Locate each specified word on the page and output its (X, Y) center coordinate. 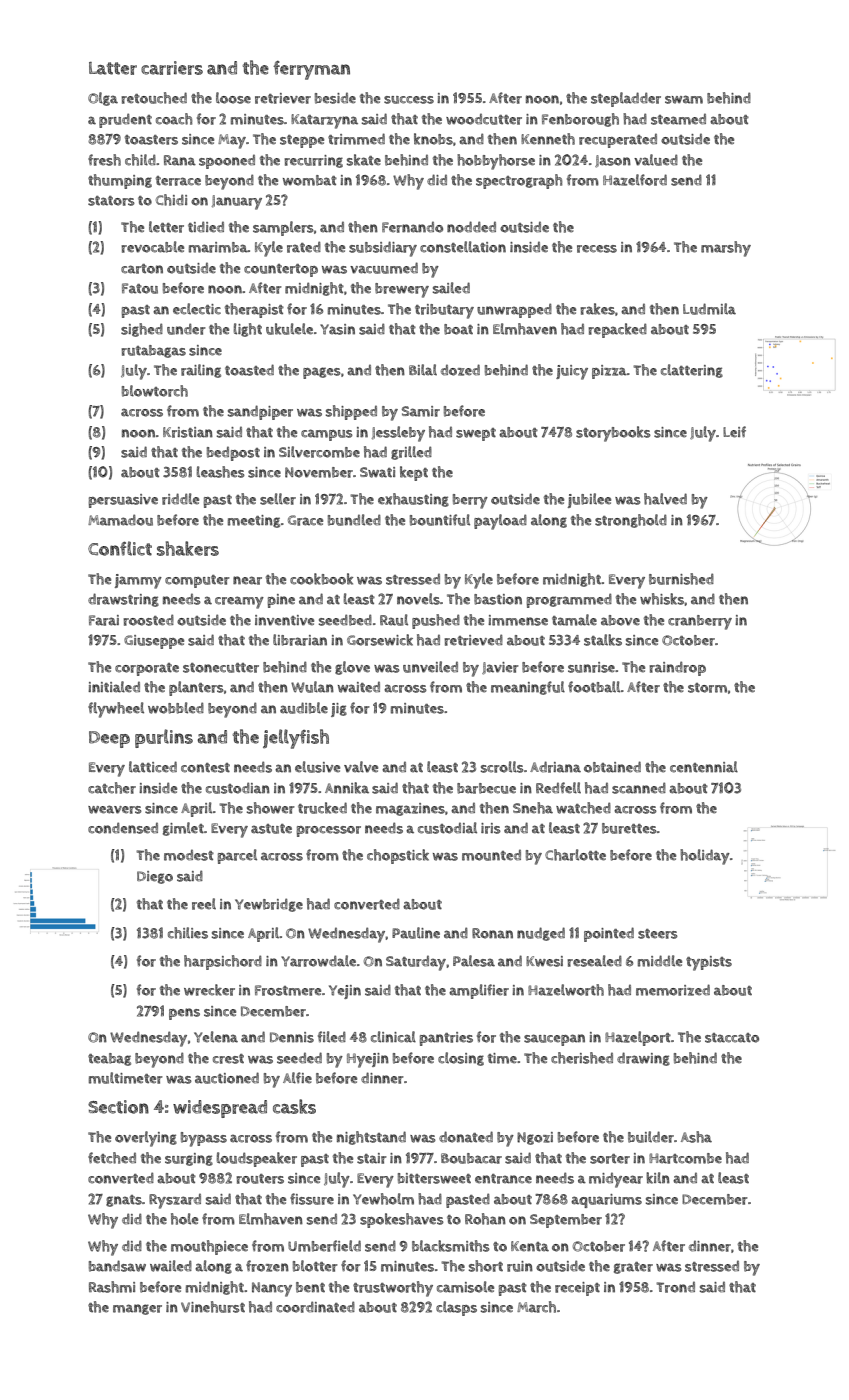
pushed (436, 621)
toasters (151, 140)
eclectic (197, 309)
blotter (315, 1266)
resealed (594, 961)
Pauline (416, 933)
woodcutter (484, 119)
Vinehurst (213, 1307)
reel (204, 904)
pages (322, 373)
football (594, 687)
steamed (678, 119)
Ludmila (709, 309)
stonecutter (221, 668)
